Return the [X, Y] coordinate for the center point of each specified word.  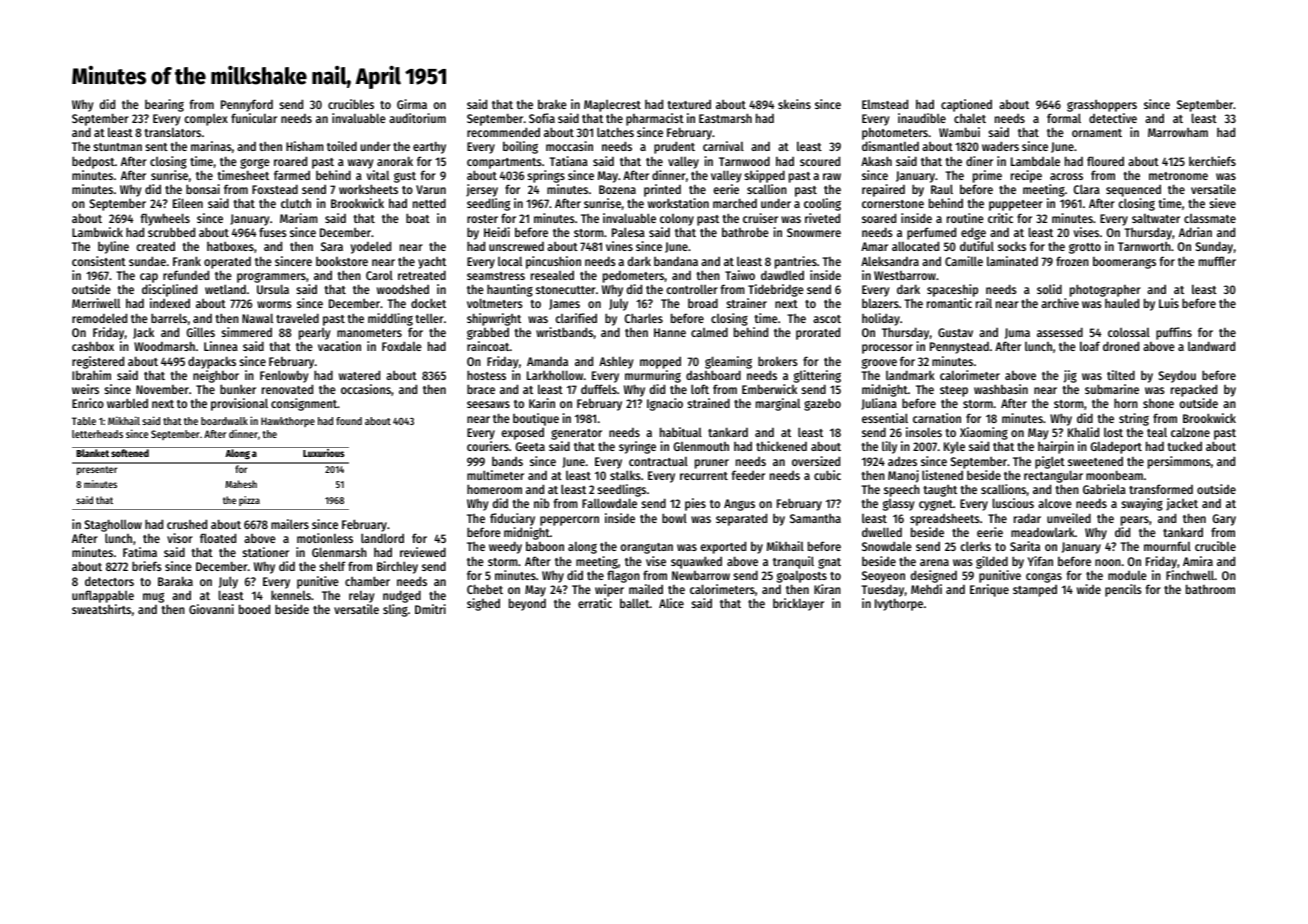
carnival [723, 146]
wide [1089, 589]
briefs [147, 566]
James [564, 304]
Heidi [497, 232]
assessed [1060, 332]
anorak [395, 161]
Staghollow [113, 525]
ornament [1097, 133]
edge [973, 233]
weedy [505, 547]
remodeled [99, 318]
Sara [332, 246]
